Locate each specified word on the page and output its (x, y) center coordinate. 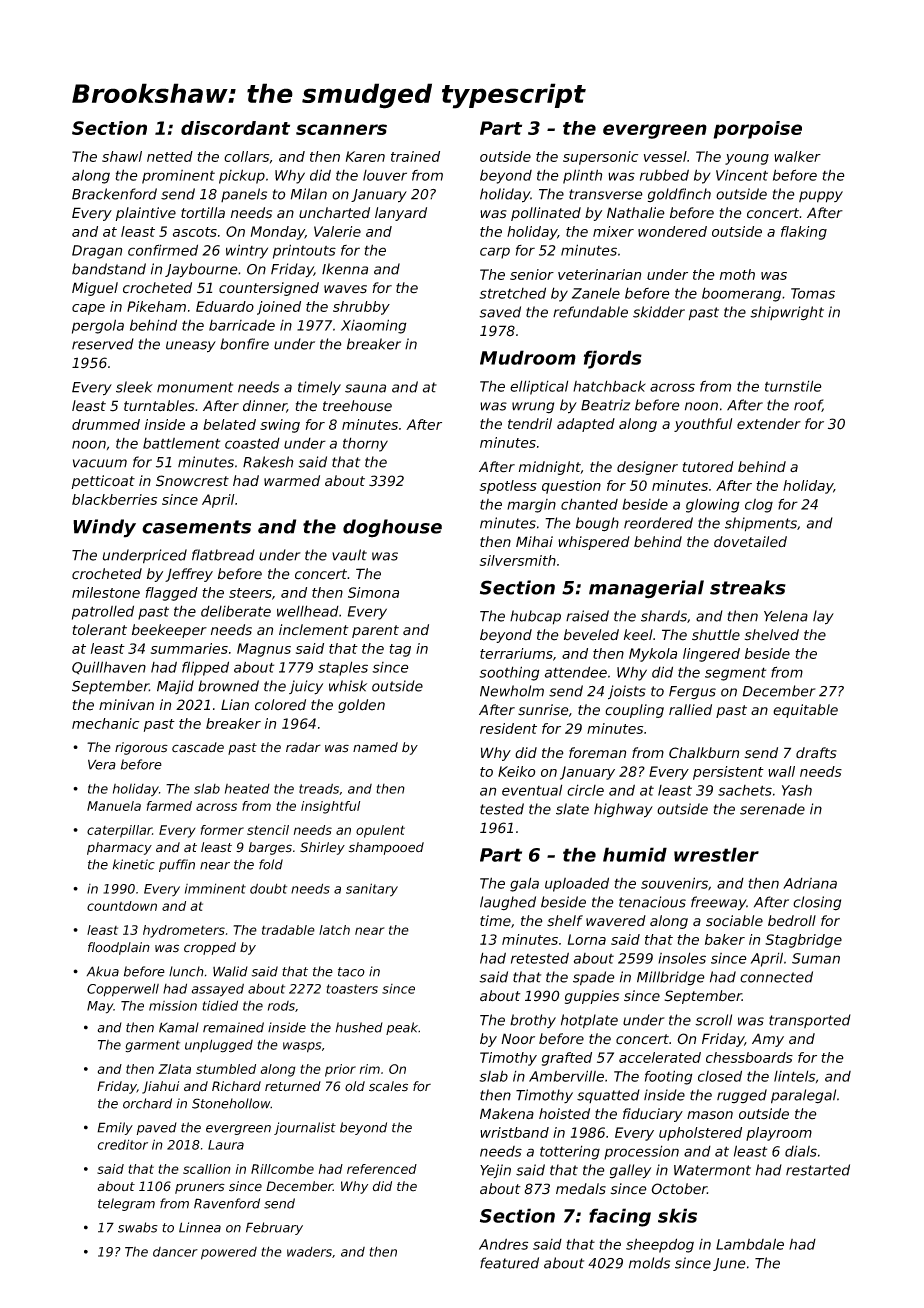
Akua (102, 971)
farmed (169, 806)
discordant (235, 128)
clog (759, 506)
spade (594, 978)
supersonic (600, 158)
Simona (373, 592)
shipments (761, 524)
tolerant (100, 630)
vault (349, 555)
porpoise (757, 130)
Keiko (516, 771)
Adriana (810, 883)
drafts (816, 753)
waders (309, 1252)
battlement (181, 443)
